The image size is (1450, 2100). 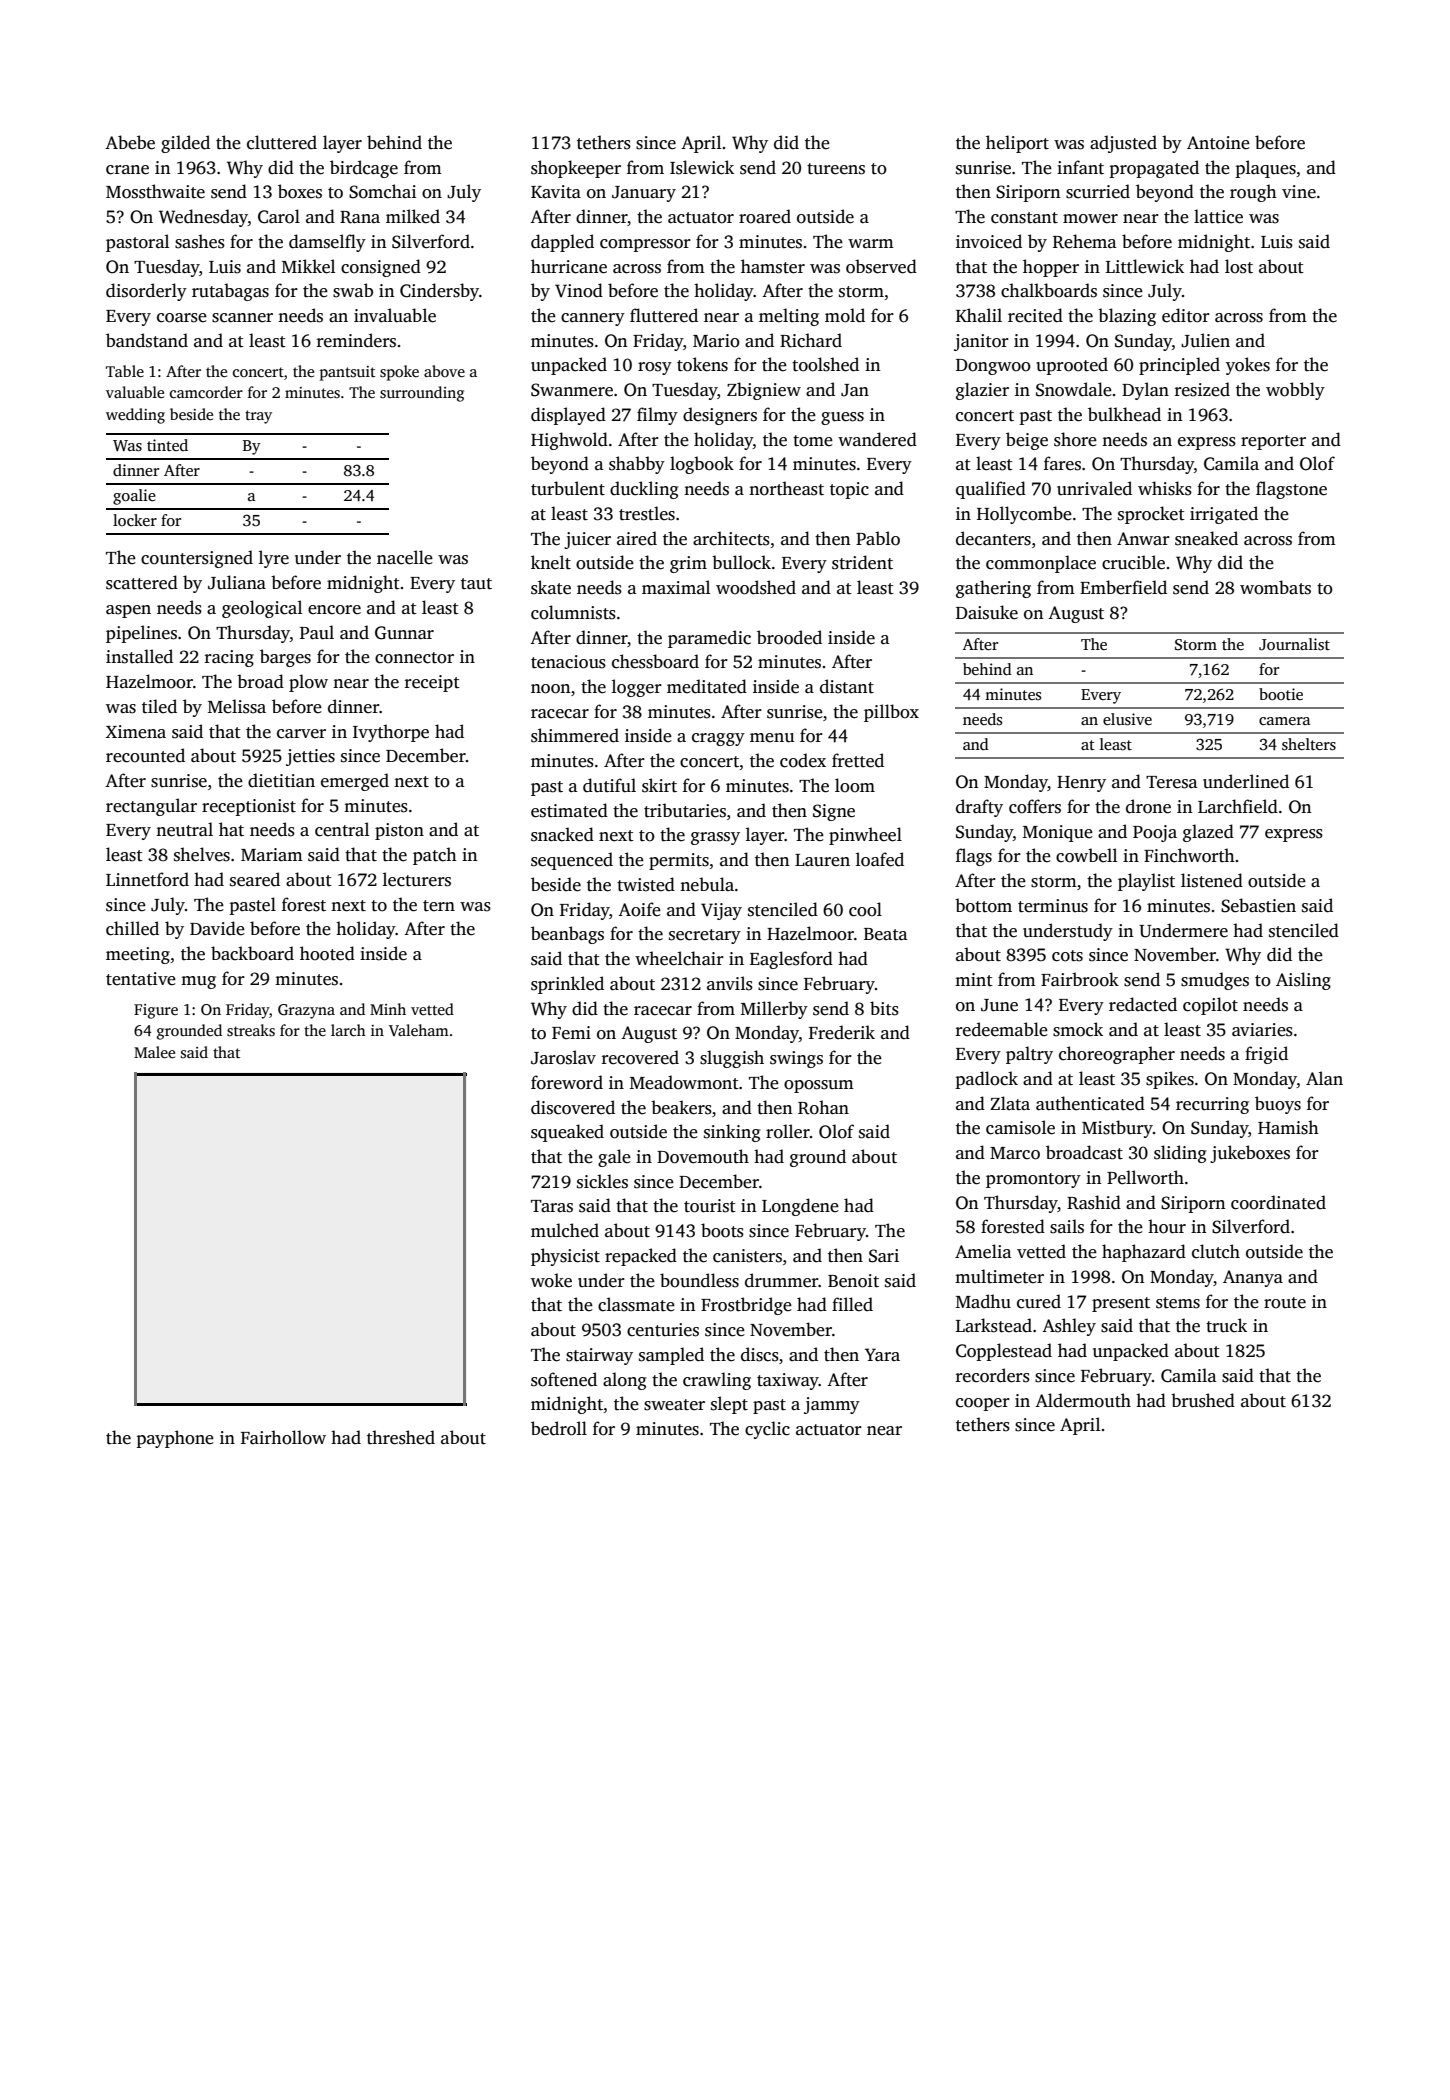 I want to click on tureens, so click(x=836, y=169).
